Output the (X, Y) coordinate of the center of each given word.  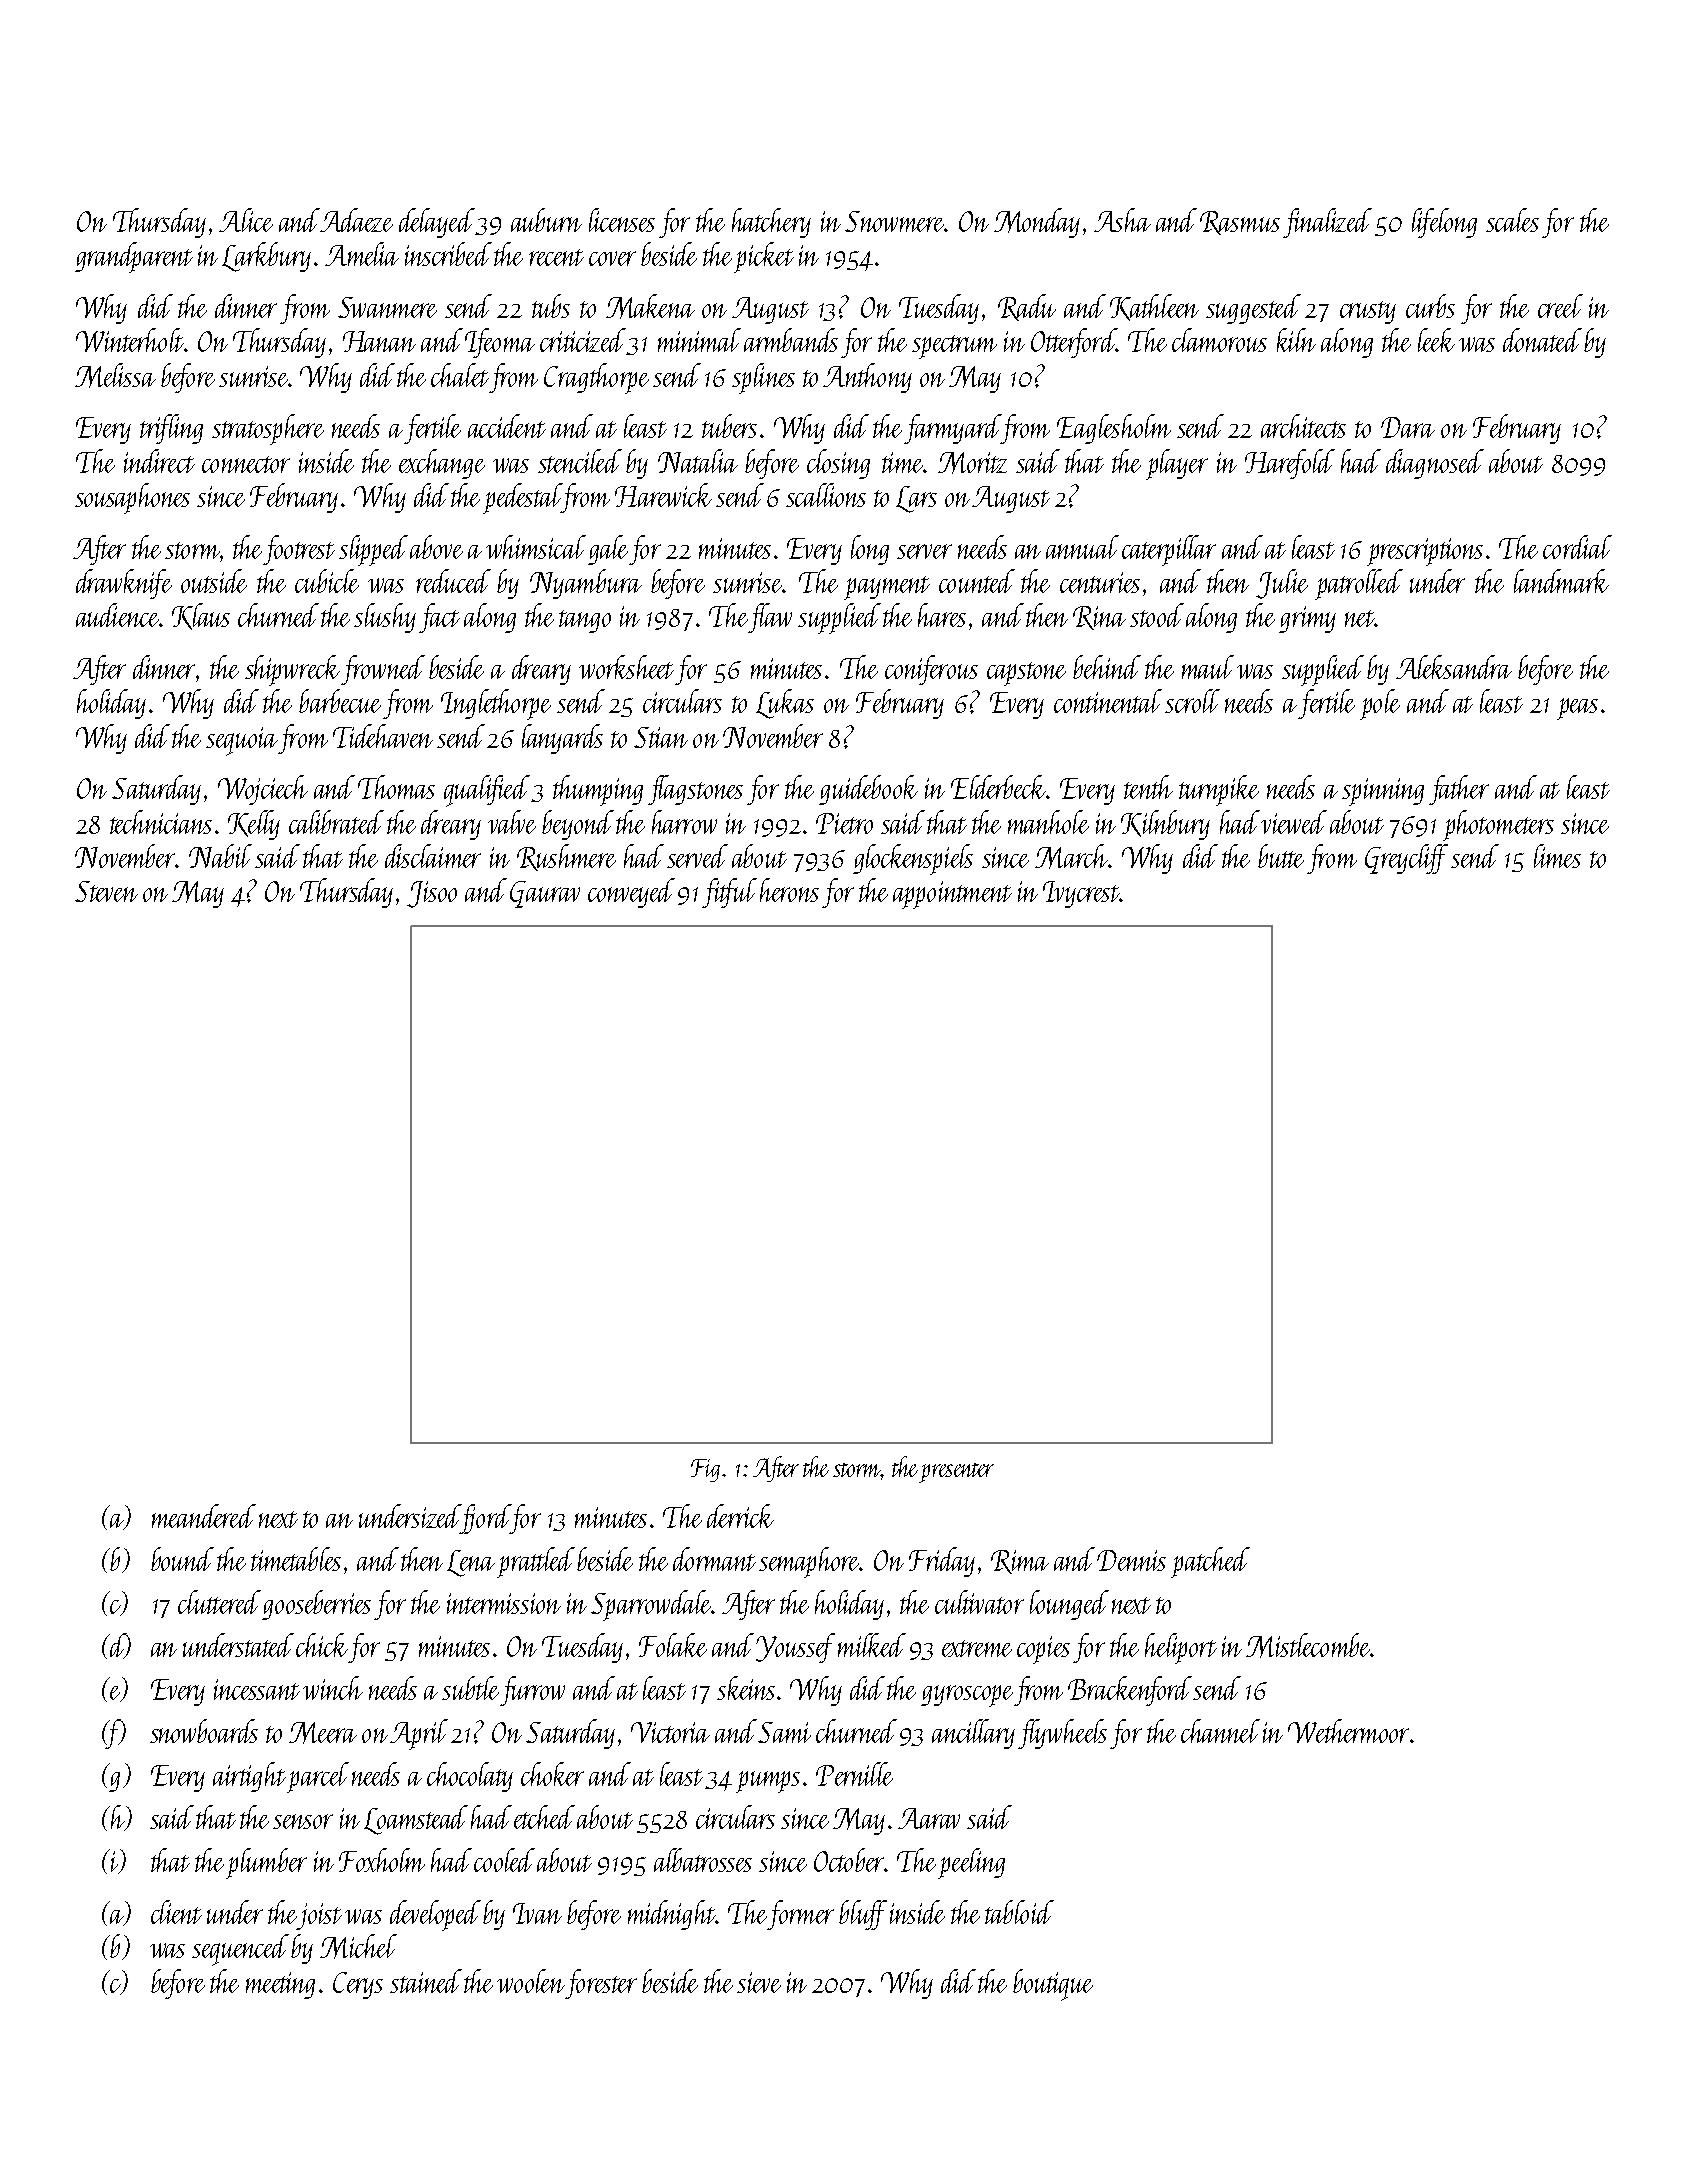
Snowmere (894, 221)
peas (1577, 709)
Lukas (785, 704)
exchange (442, 464)
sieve (759, 1982)
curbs (1430, 306)
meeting (280, 1985)
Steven (106, 891)
